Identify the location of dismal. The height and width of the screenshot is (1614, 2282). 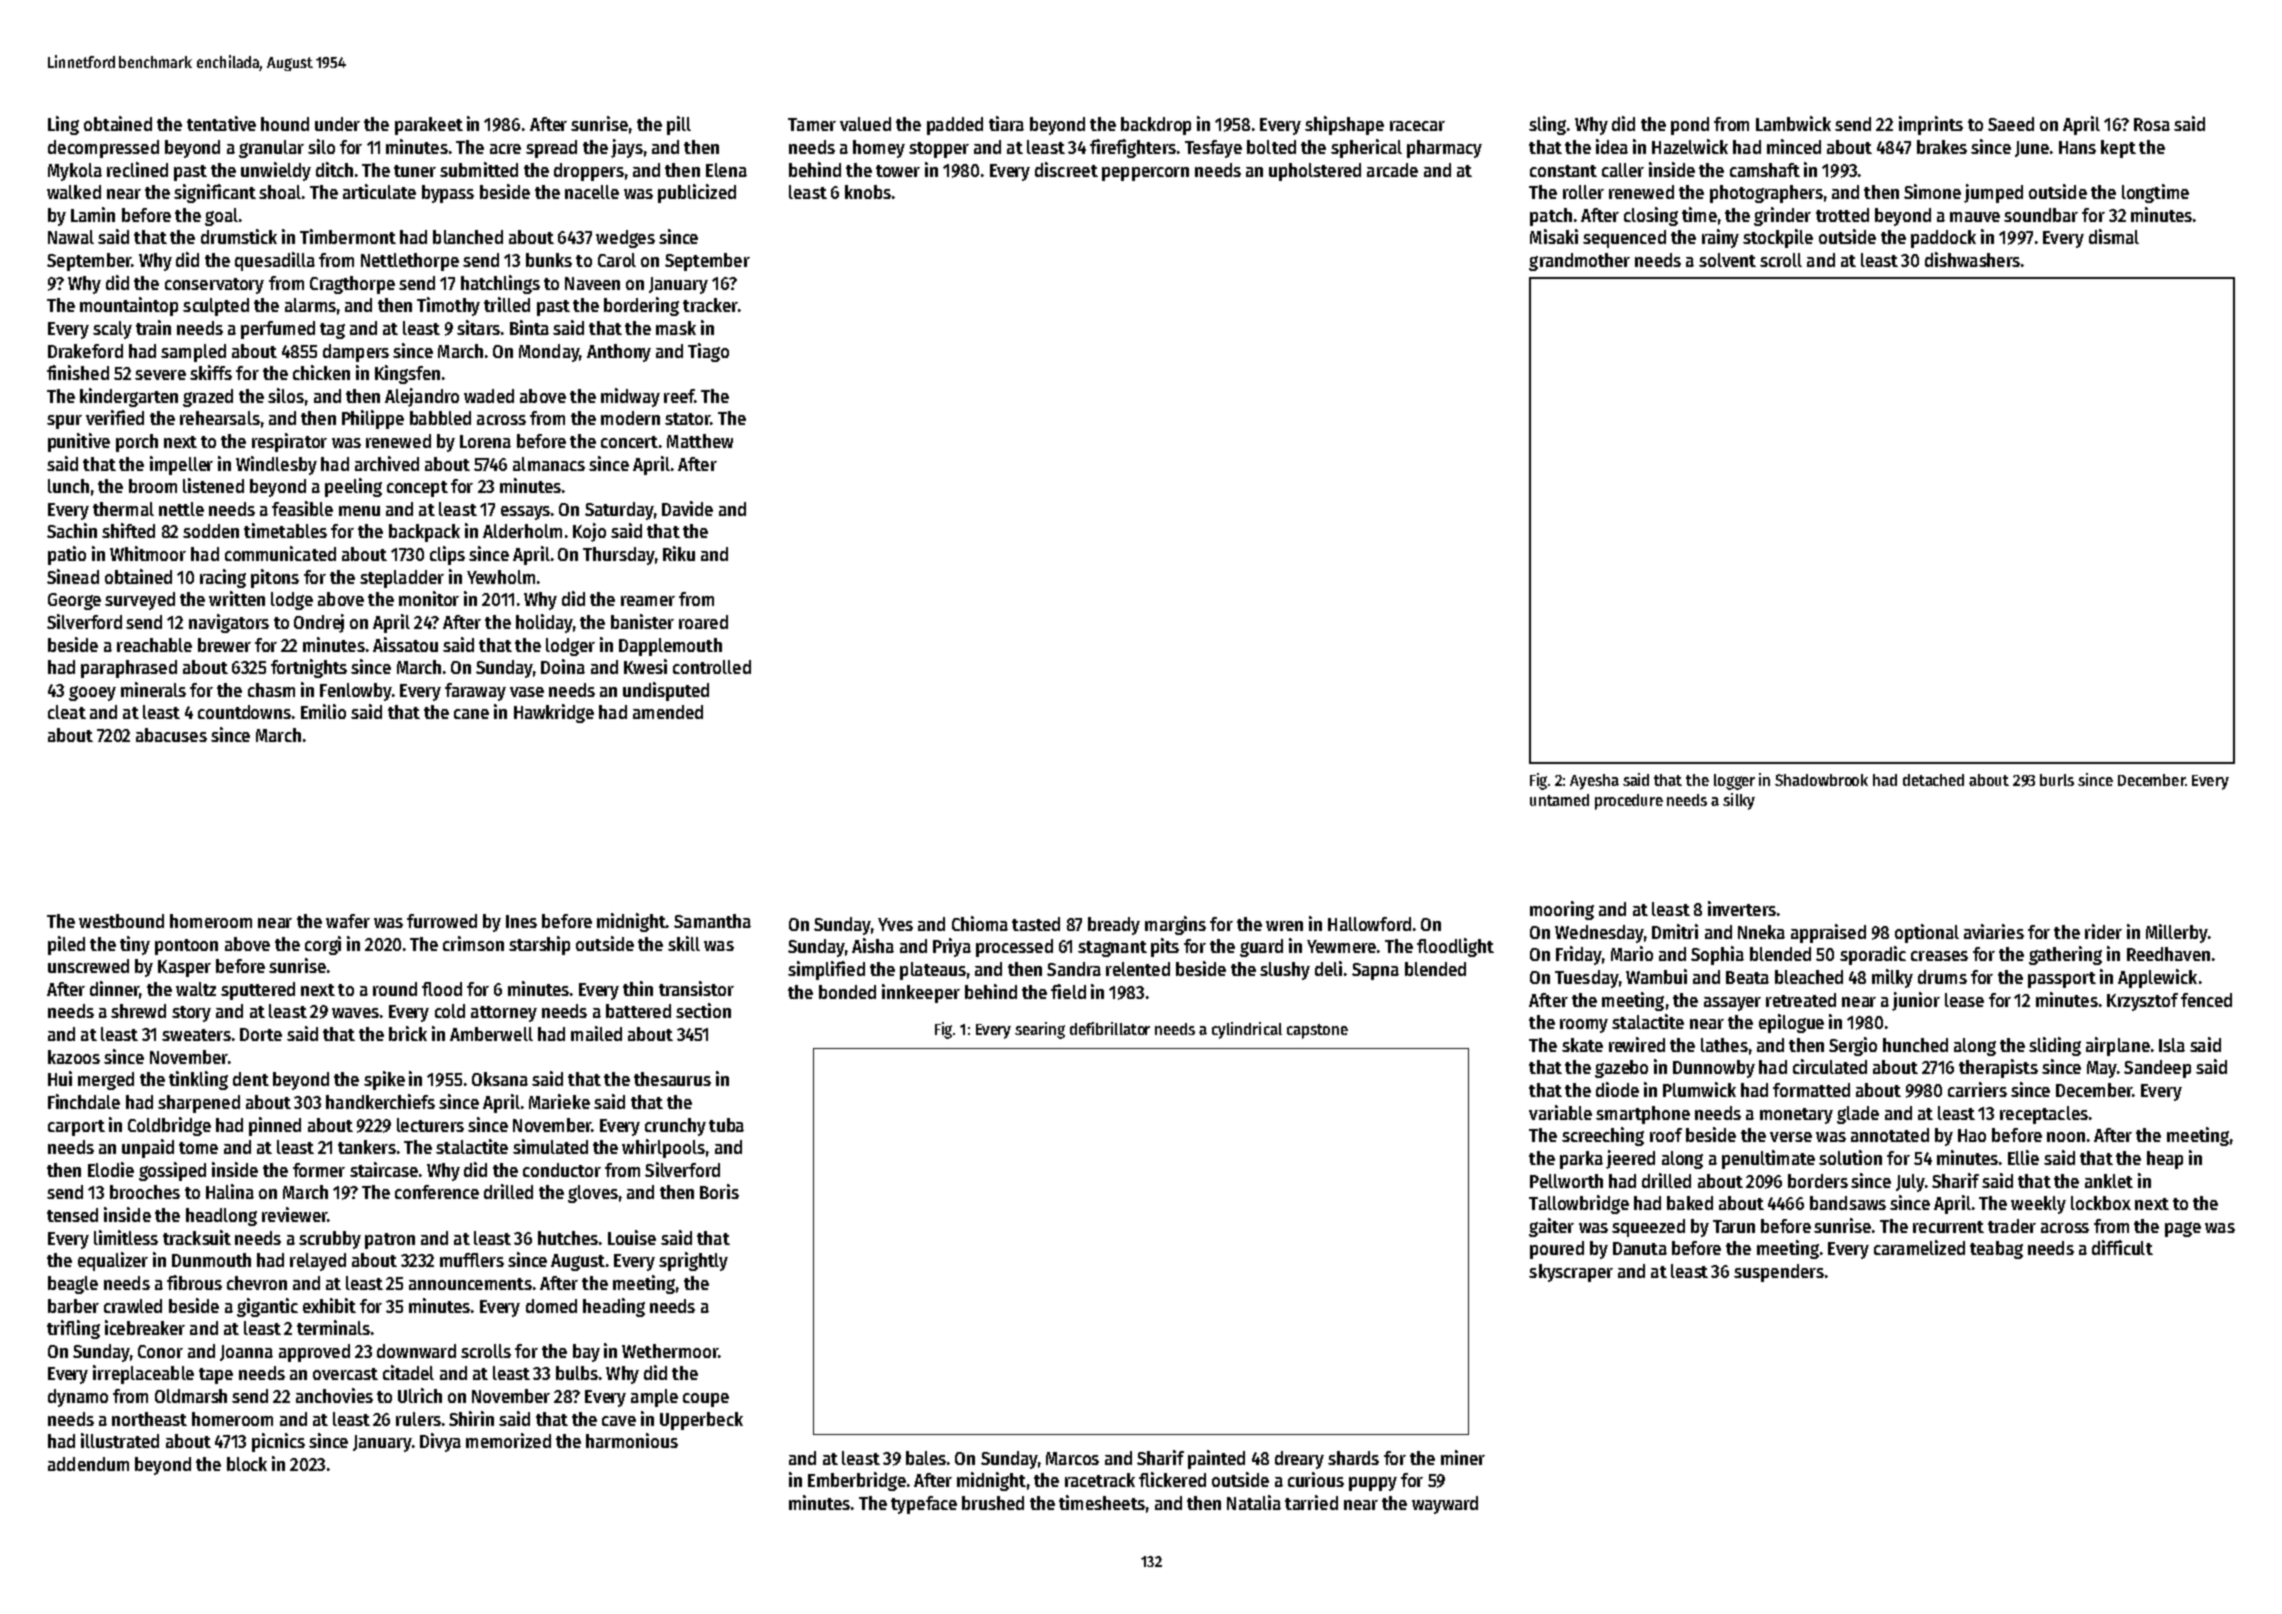
(2114, 236).
